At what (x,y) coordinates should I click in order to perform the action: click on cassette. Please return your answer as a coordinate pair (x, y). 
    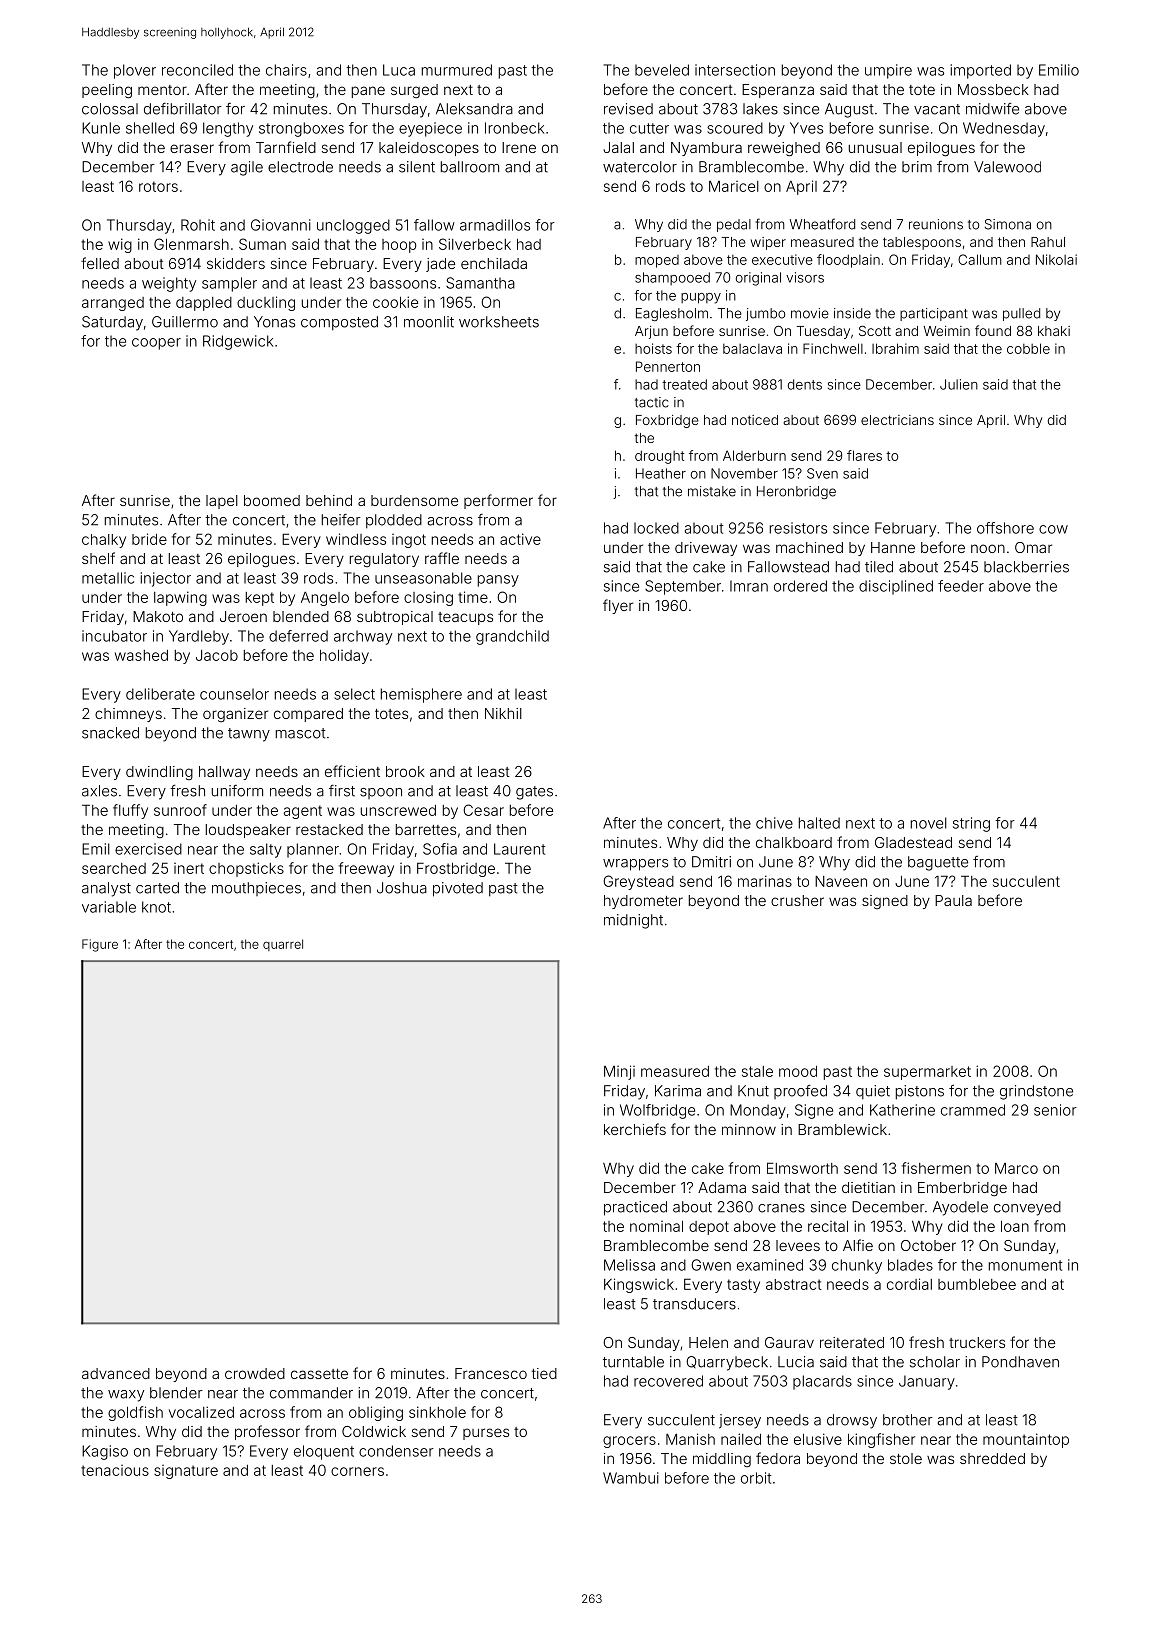
    Looking at the image, I should click on (319, 1374).
